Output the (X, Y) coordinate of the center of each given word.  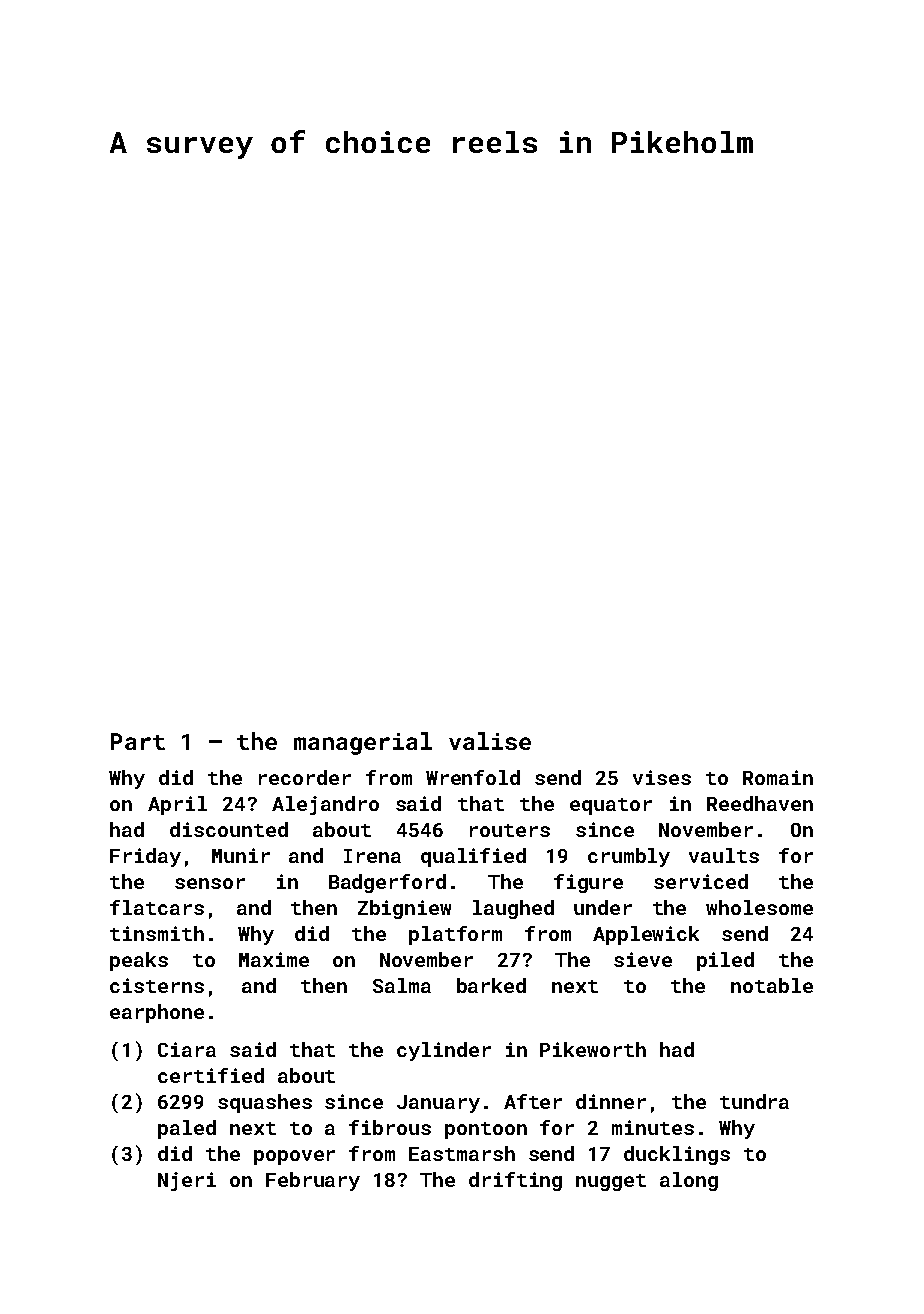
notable (772, 985)
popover (294, 1157)
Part (138, 741)
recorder (305, 777)
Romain (778, 777)
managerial (363, 743)
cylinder (444, 1051)
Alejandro (325, 805)
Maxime (274, 959)
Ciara (187, 1049)
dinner (611, 1101)
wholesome (759, 907)
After (533, 1101)
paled (187, 1129)
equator (611, 806)
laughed (513, 909)
